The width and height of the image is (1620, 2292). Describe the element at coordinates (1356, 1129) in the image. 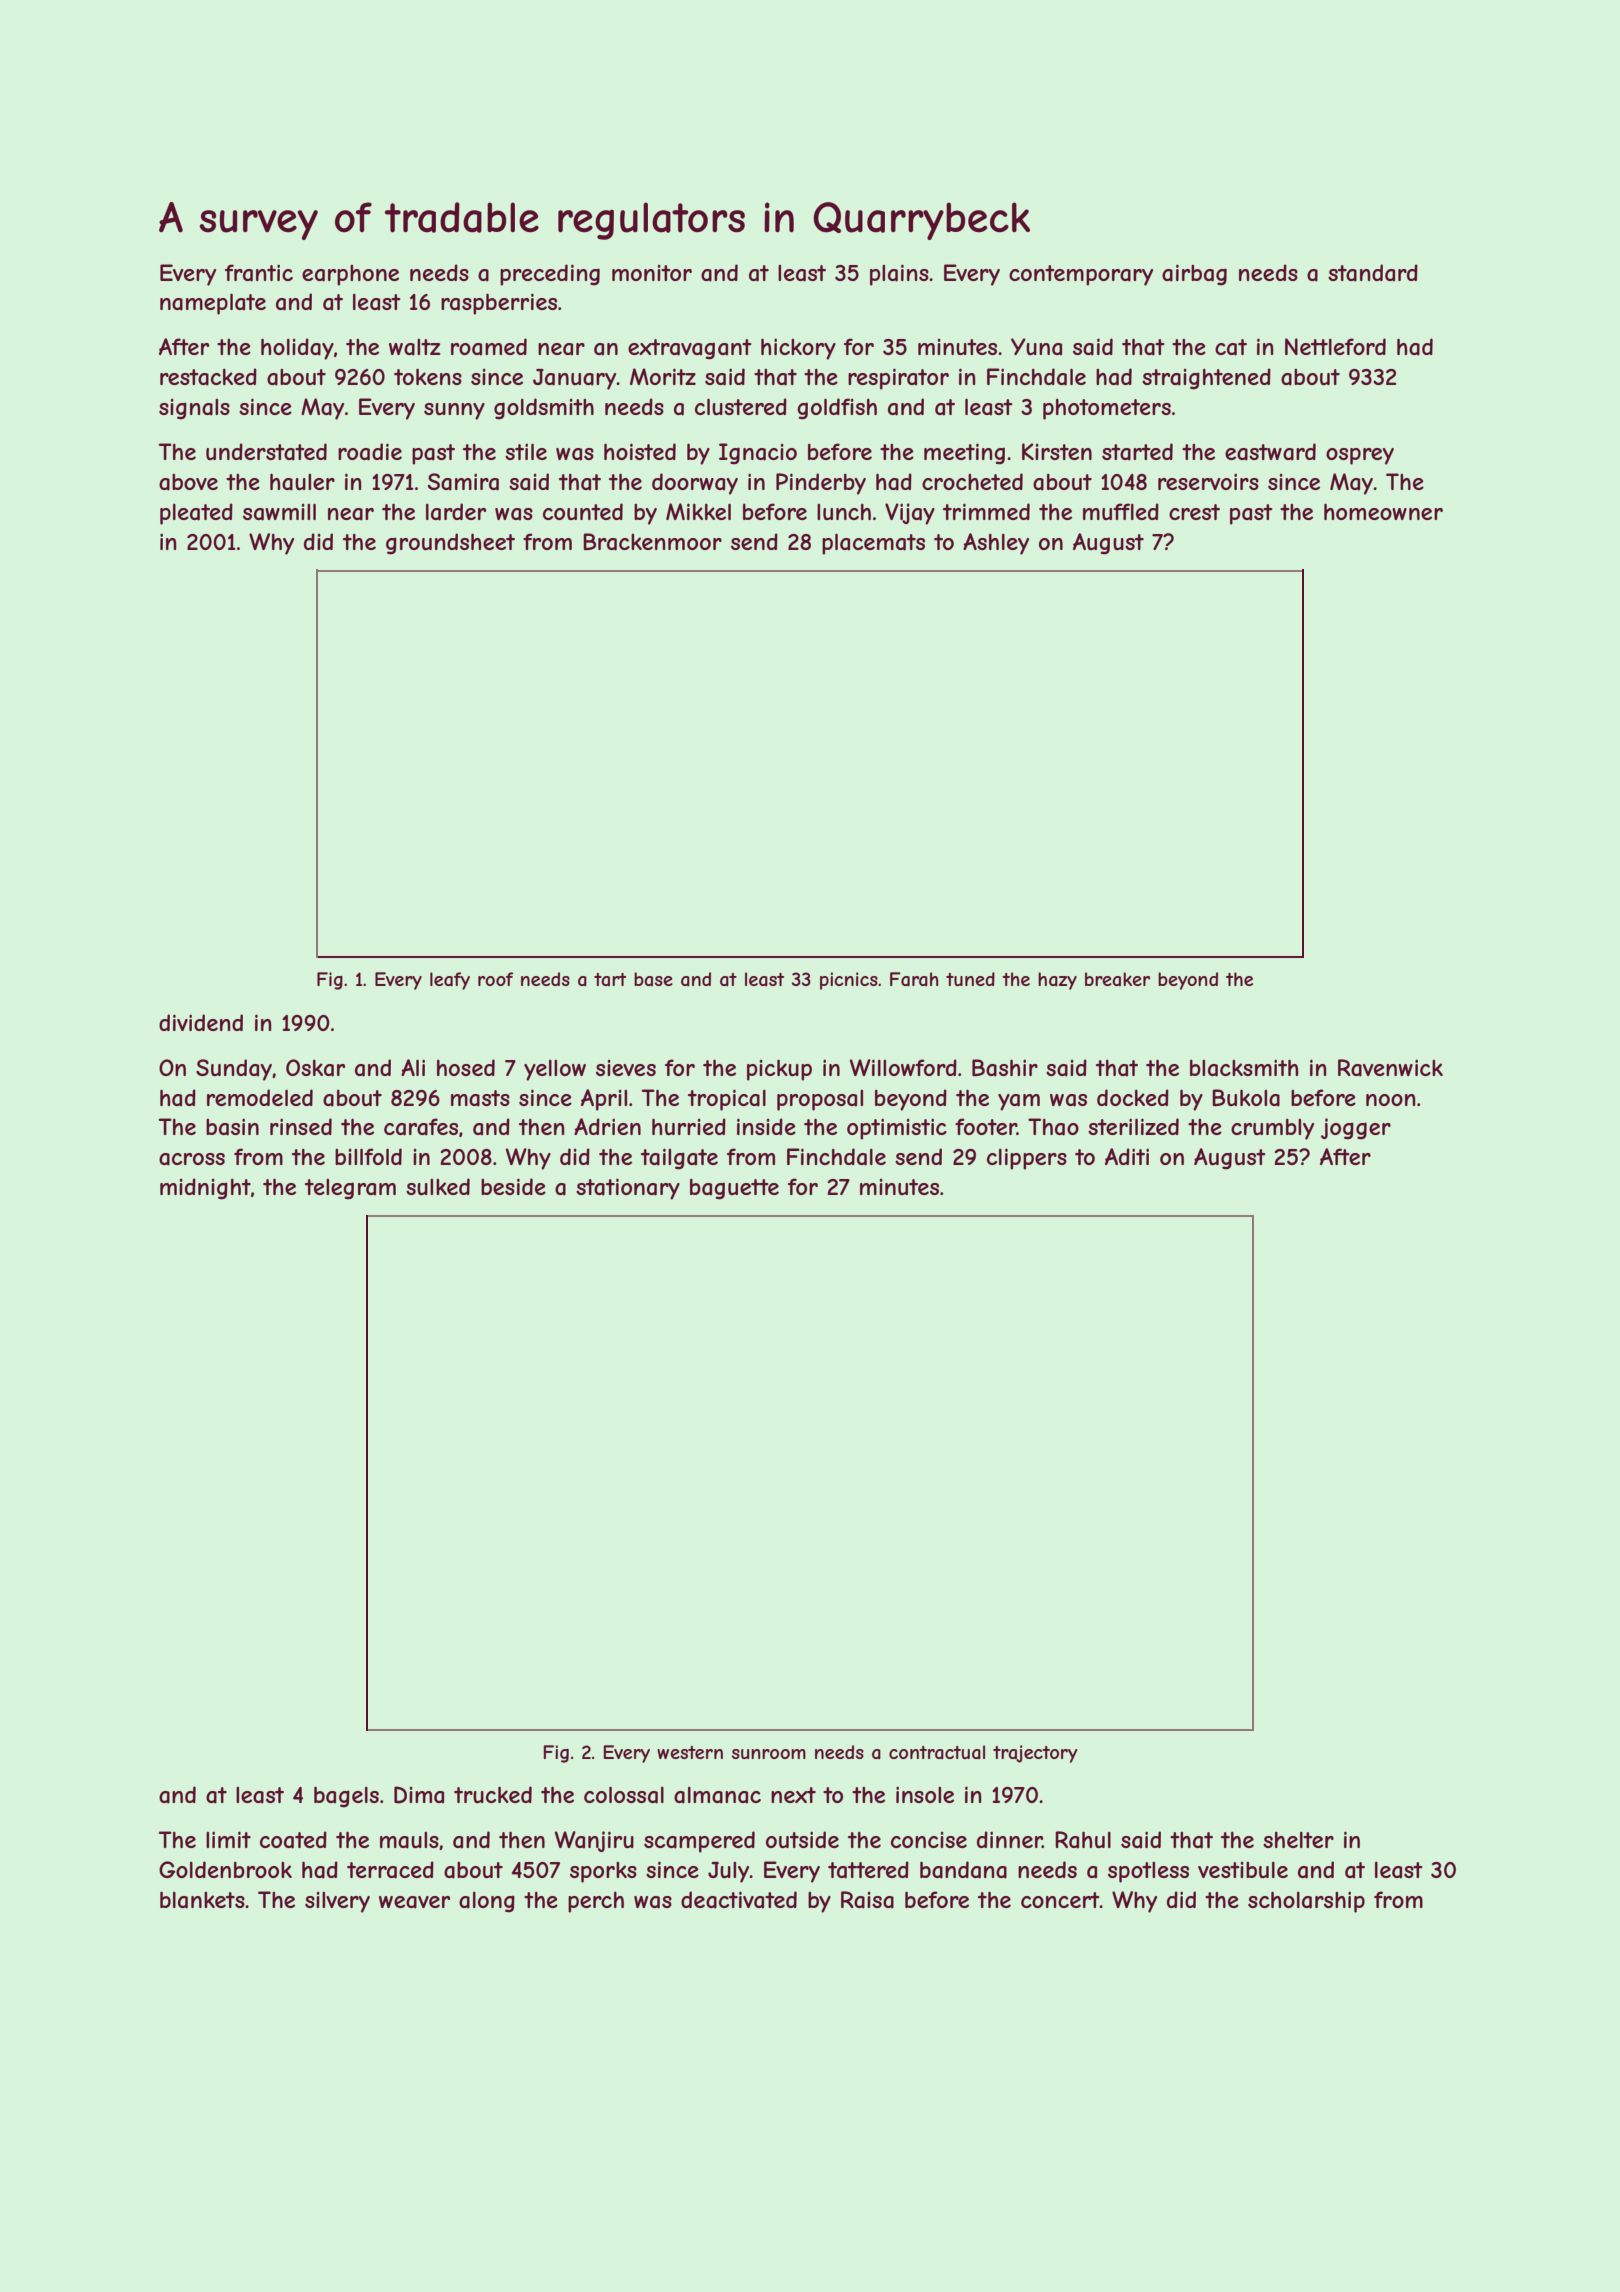

I see `jogger` at that location.
